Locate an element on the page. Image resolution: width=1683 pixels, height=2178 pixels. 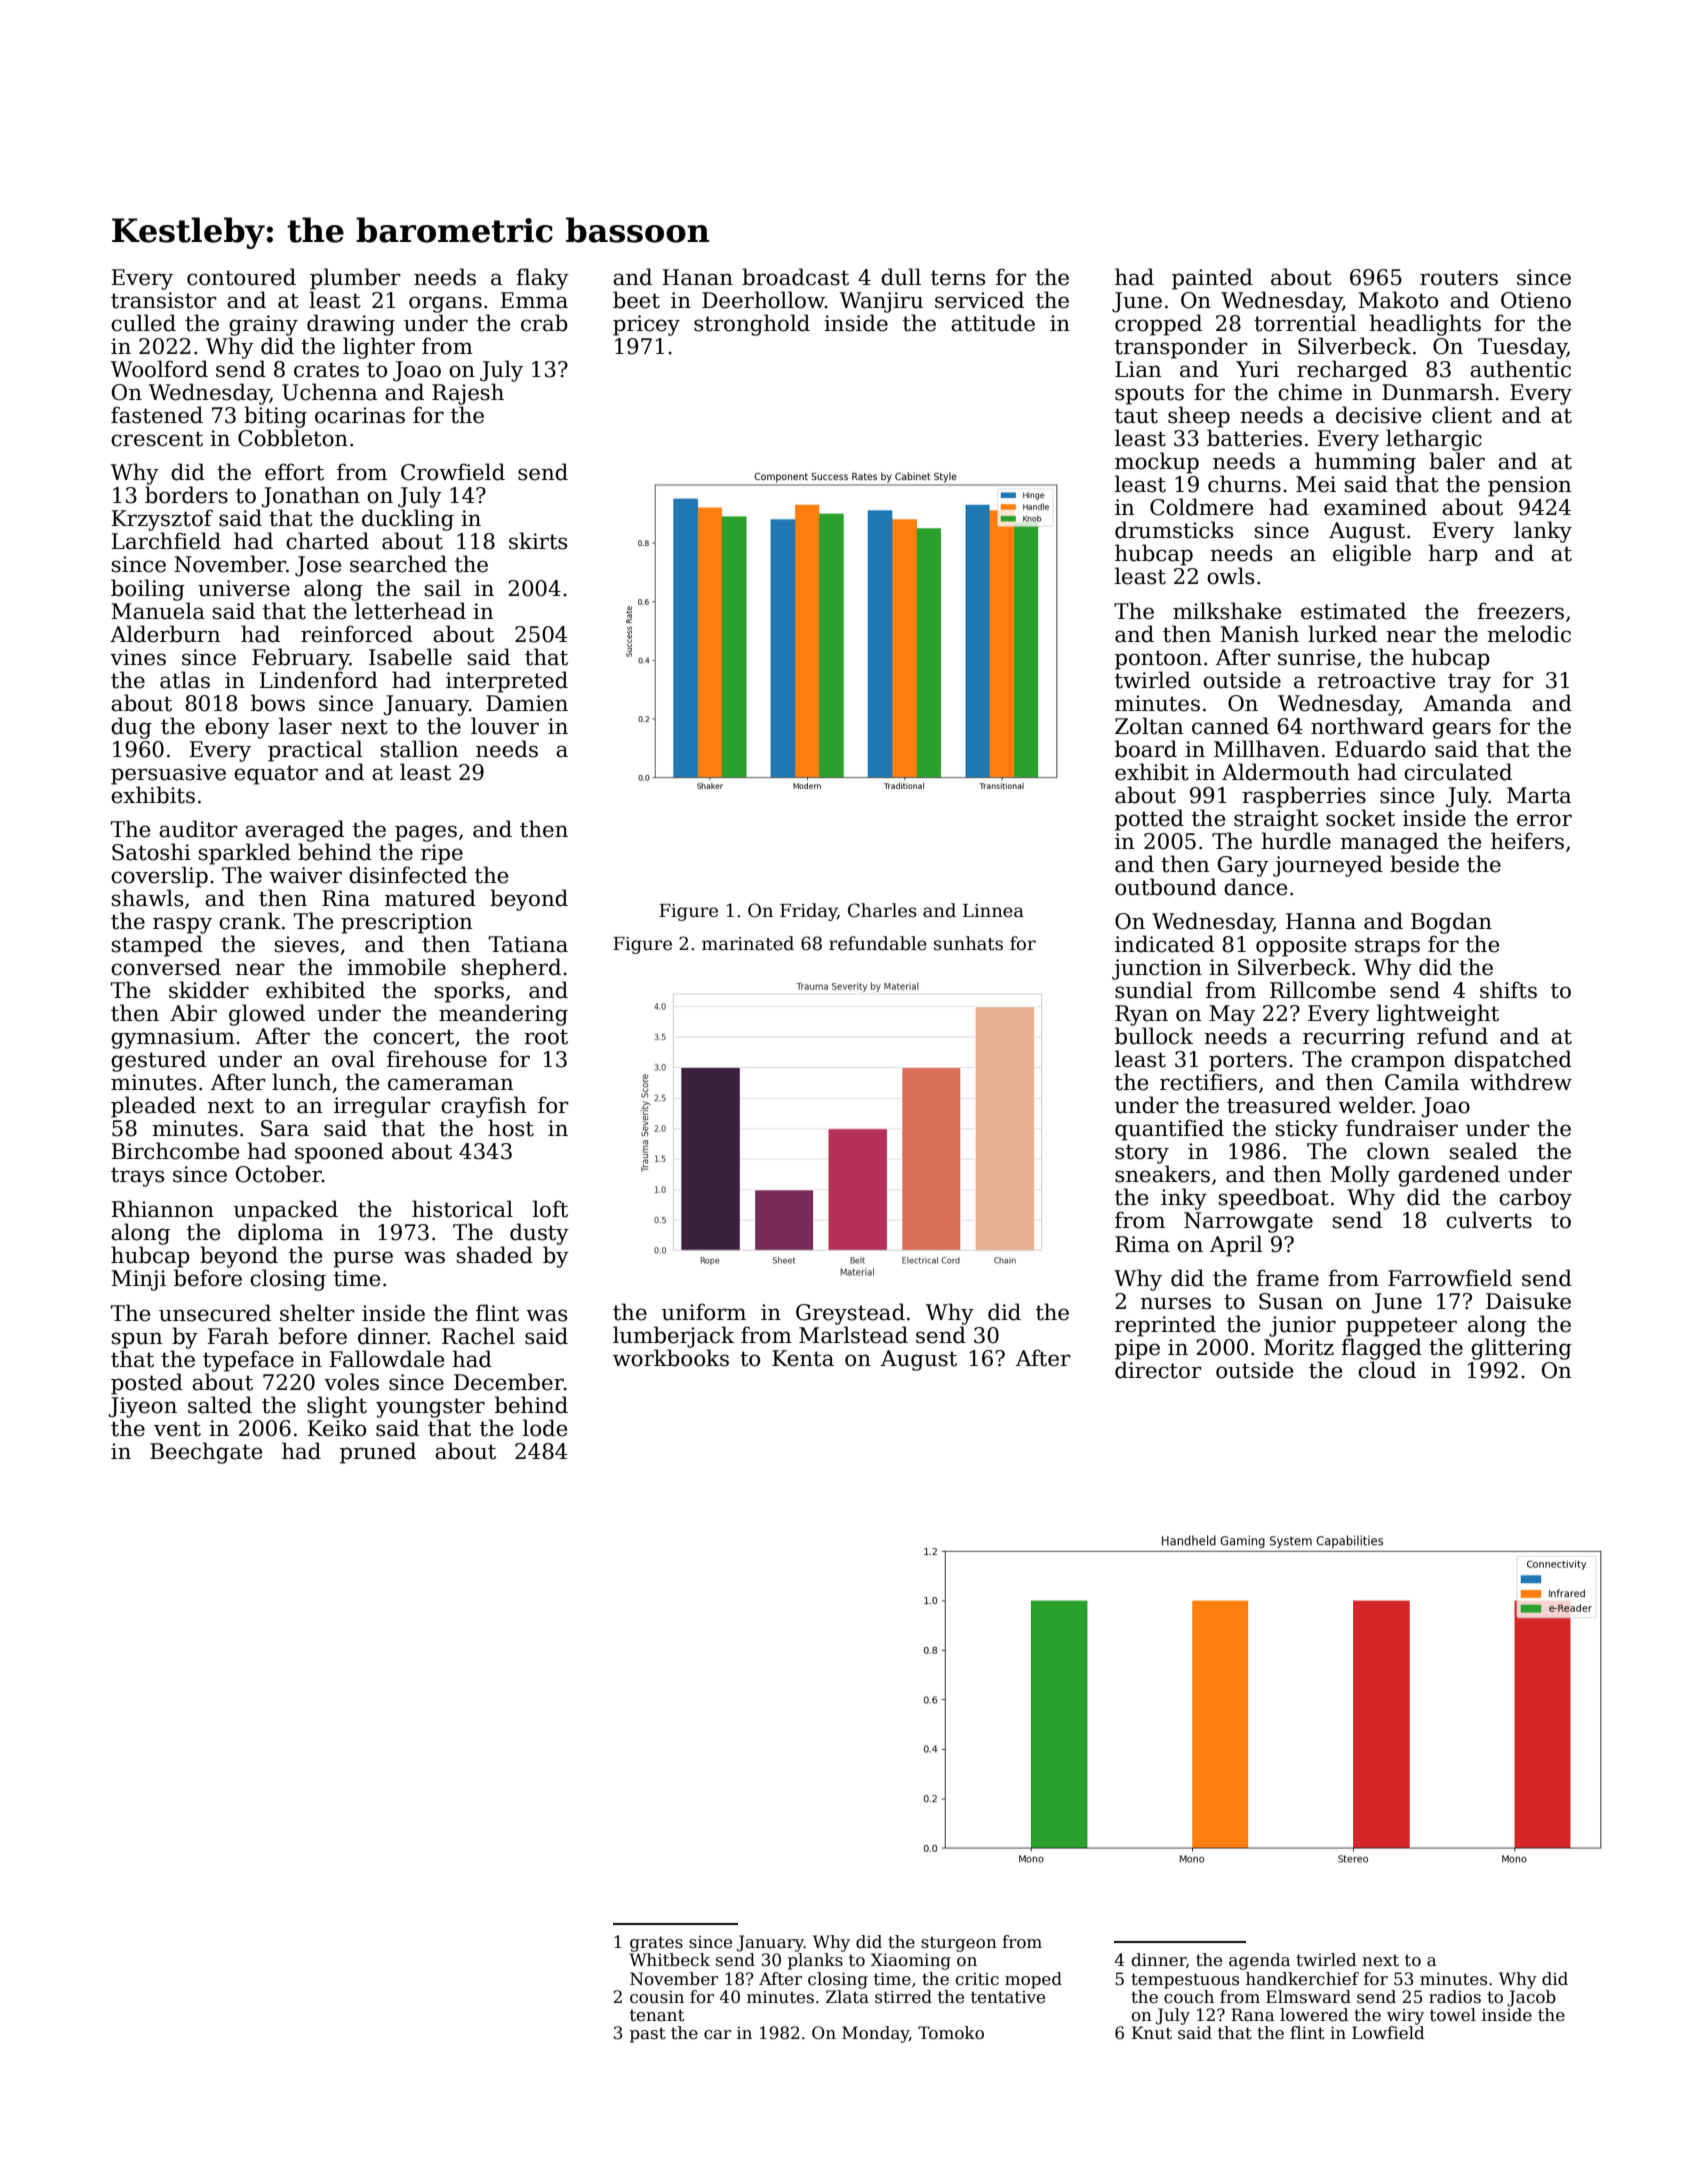
past is located at coordinates (648, 2035).
